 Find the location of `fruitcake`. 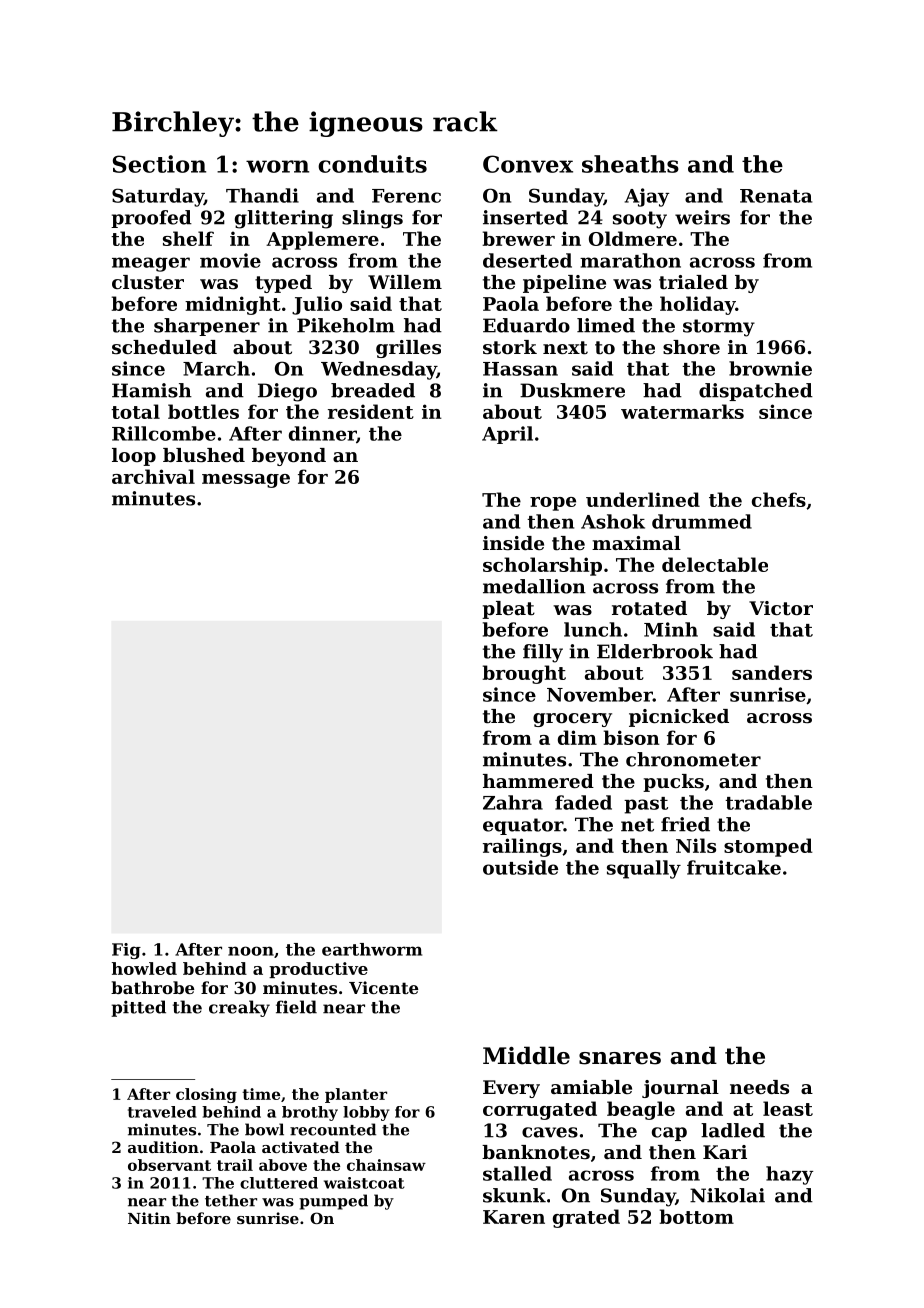

fruitcake is located at coordinates (734, 867).
